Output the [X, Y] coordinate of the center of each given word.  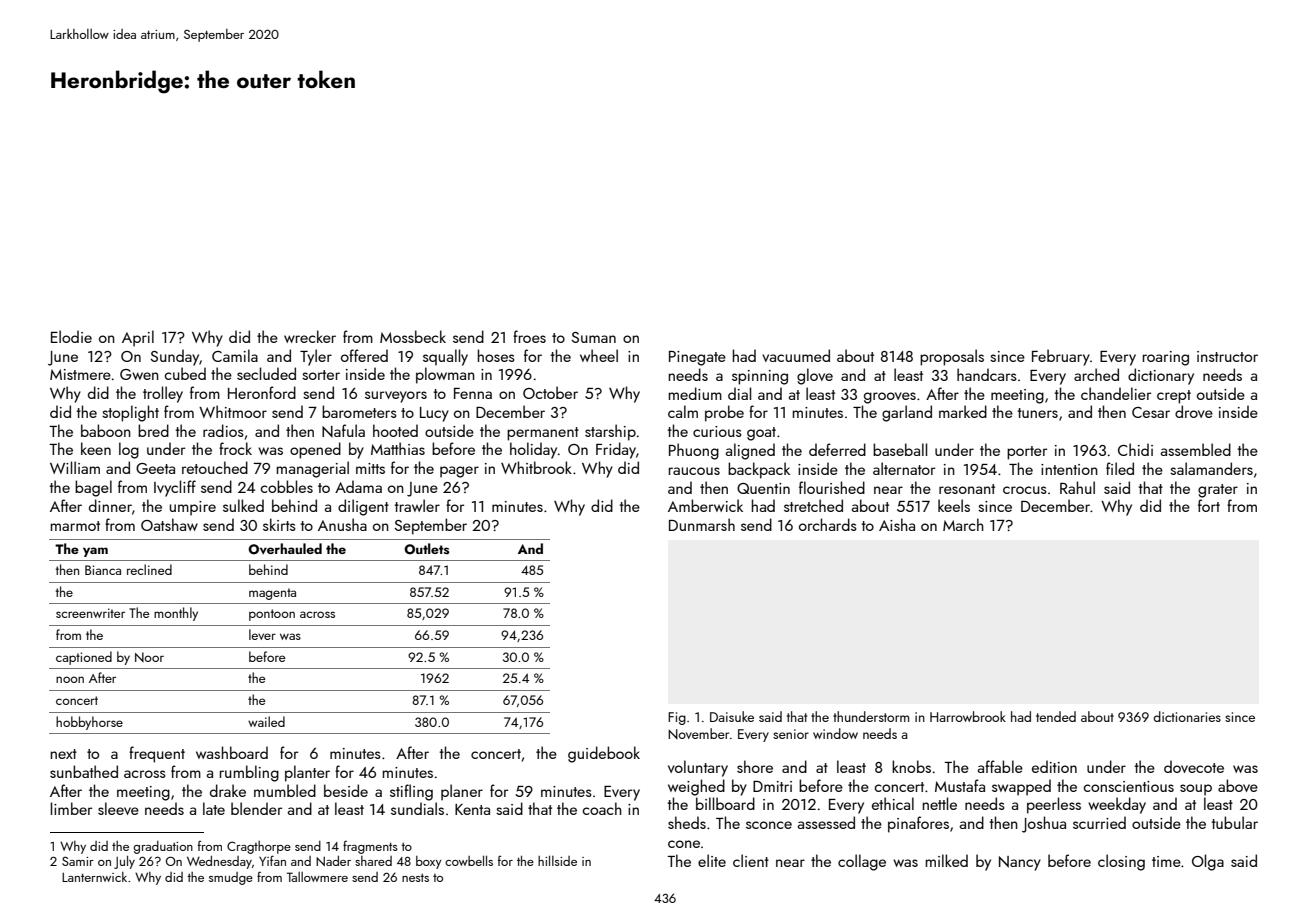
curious [717, 431]
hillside [557, 860]
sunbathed [84, 771]
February [1061, 357]
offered [364, 355]
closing [1121, 862]
